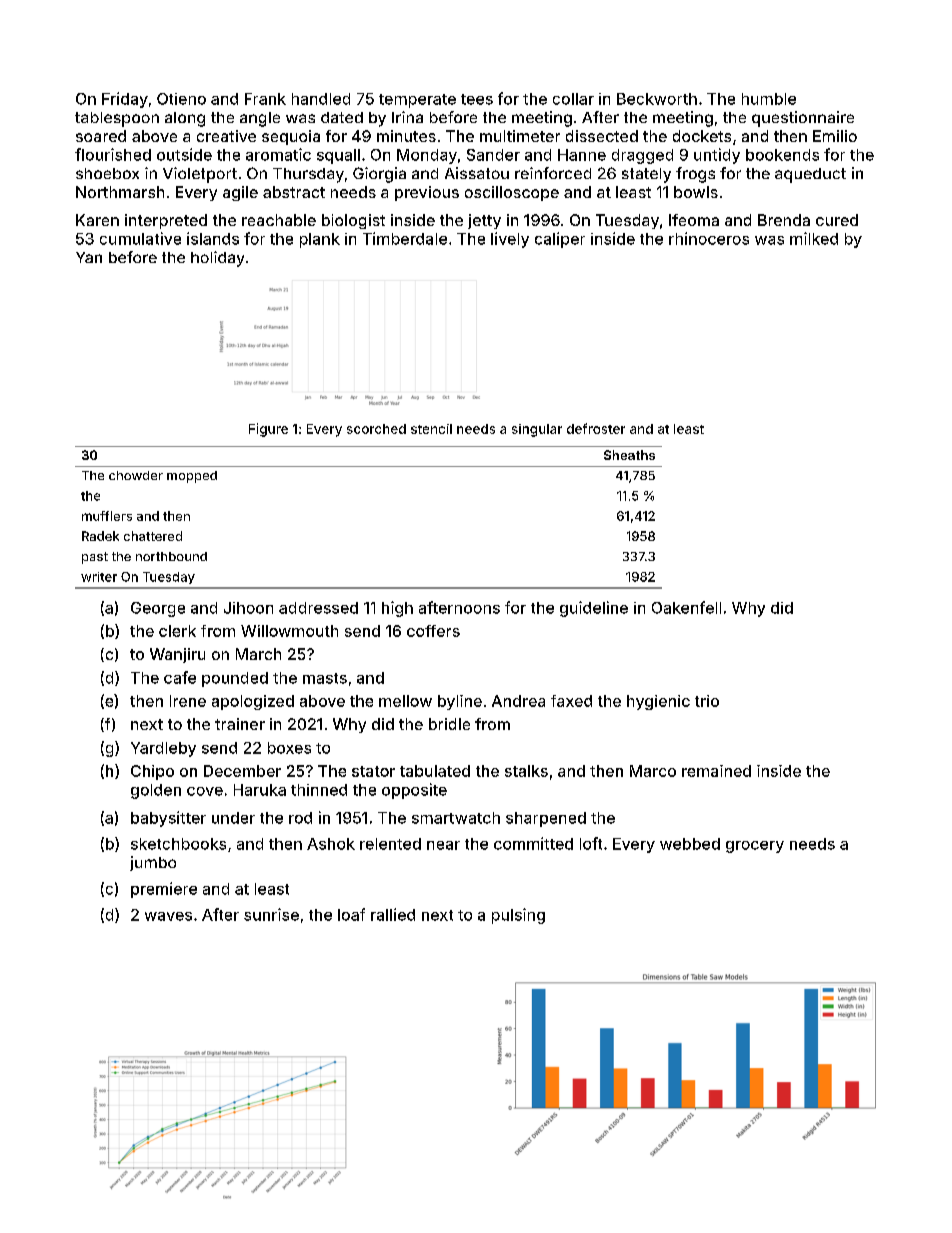 This screenshot has height=1233, width=952. Describe the element at coordinates (755, 847) in the screenshot. I see `grocery` at that location.
